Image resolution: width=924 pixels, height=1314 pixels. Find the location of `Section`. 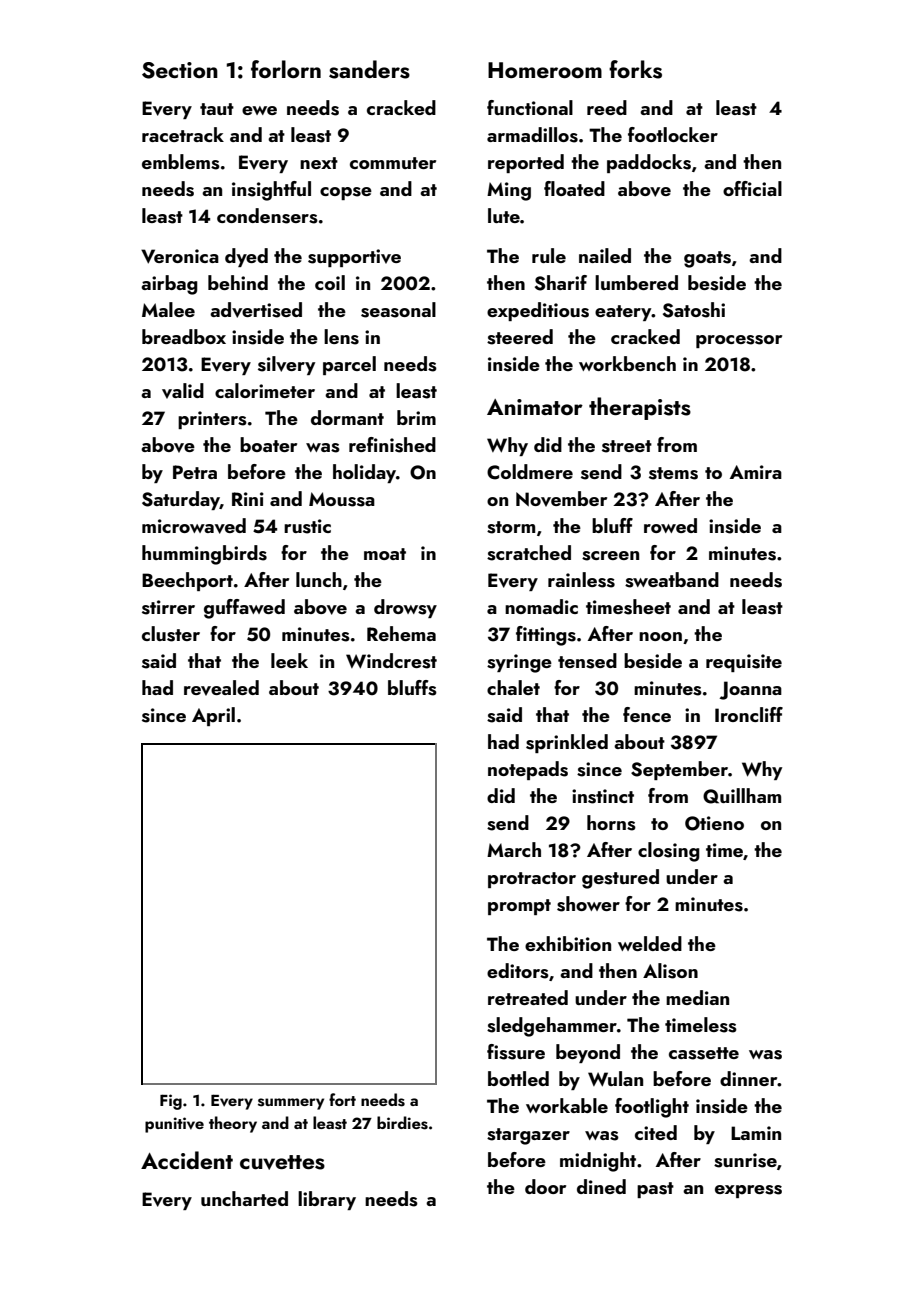

Section is located at coordinates (180, 70).
